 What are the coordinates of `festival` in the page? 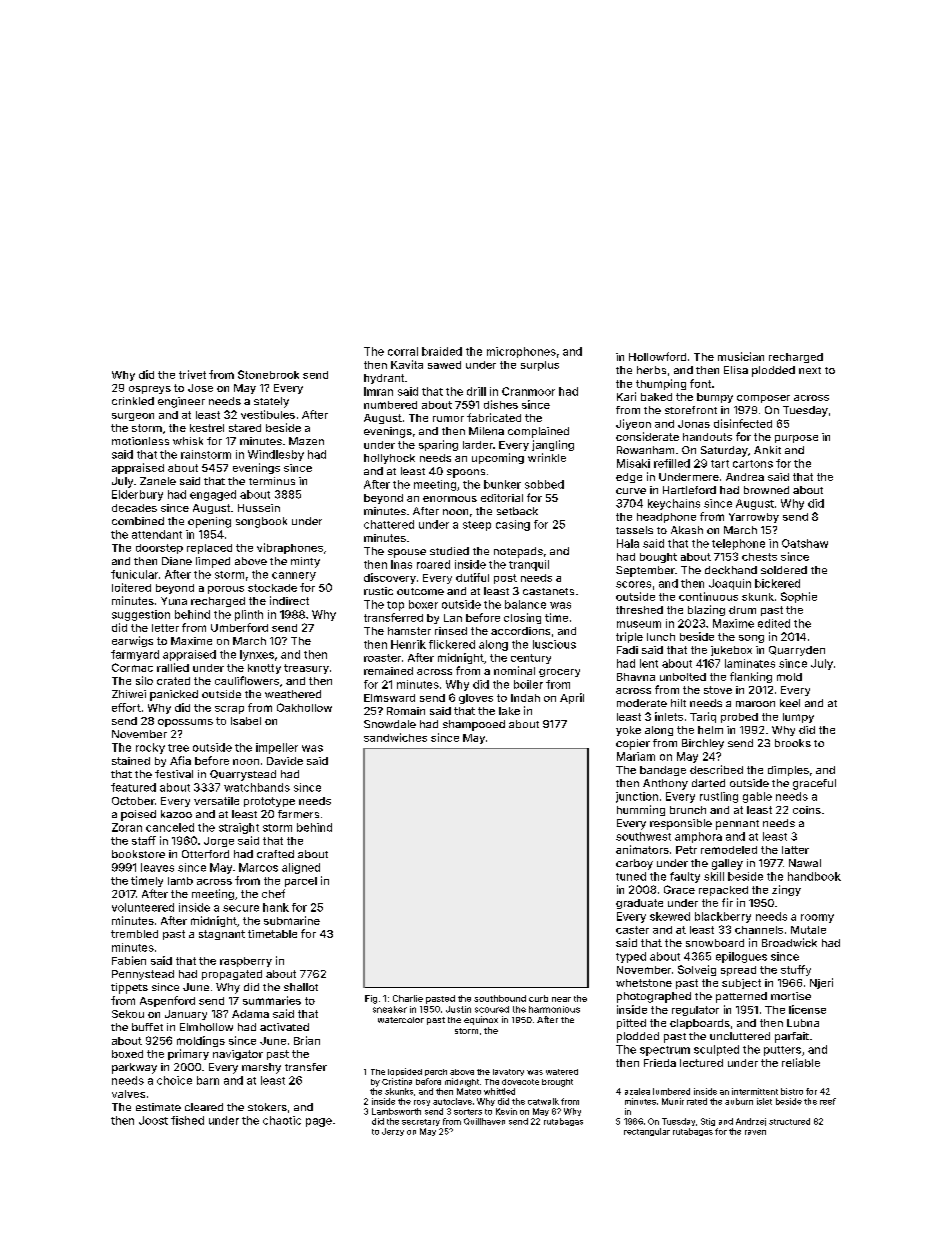 It's located at (174, 774).
